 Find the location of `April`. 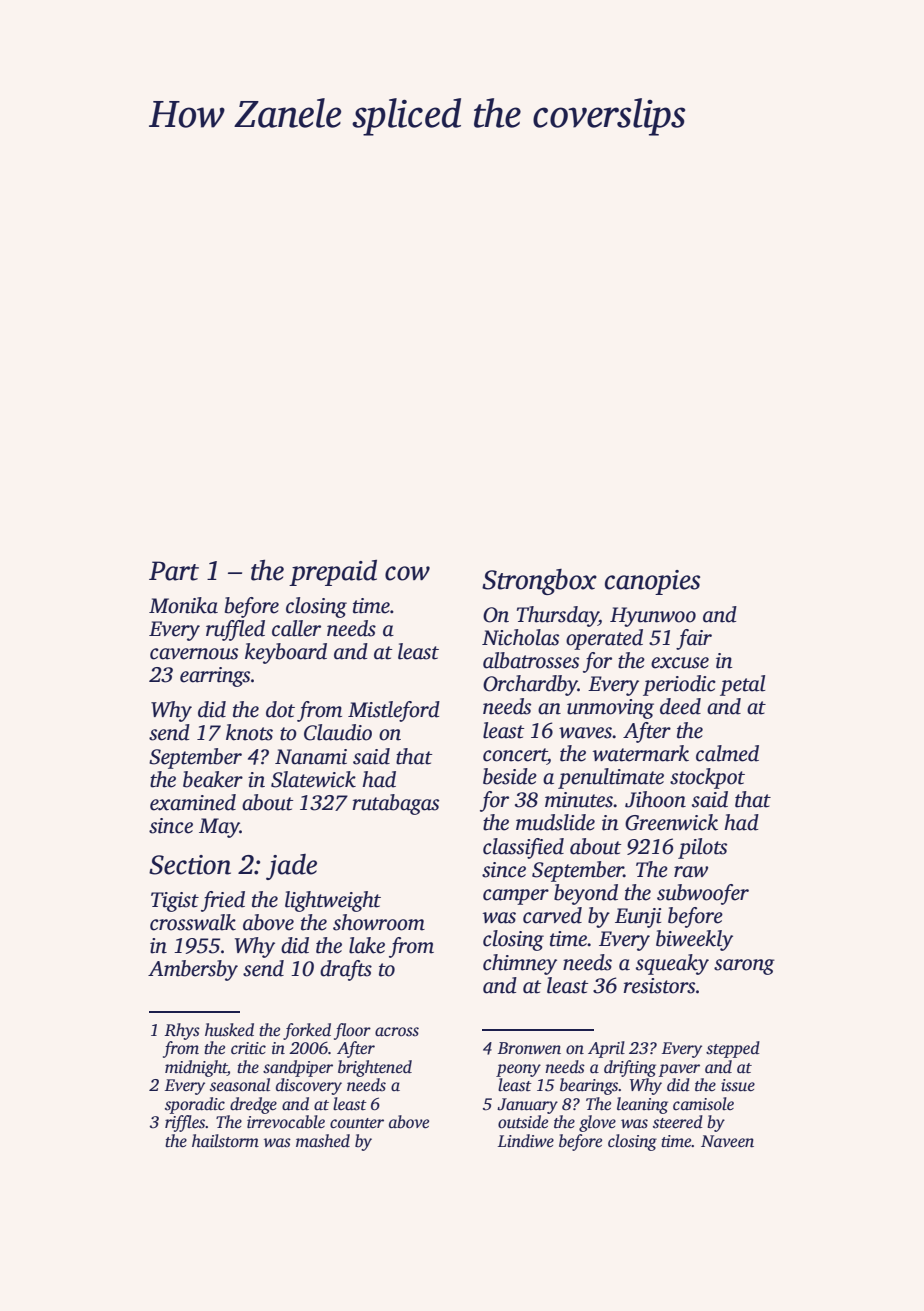

April is located at coordinates (606, 1049).
